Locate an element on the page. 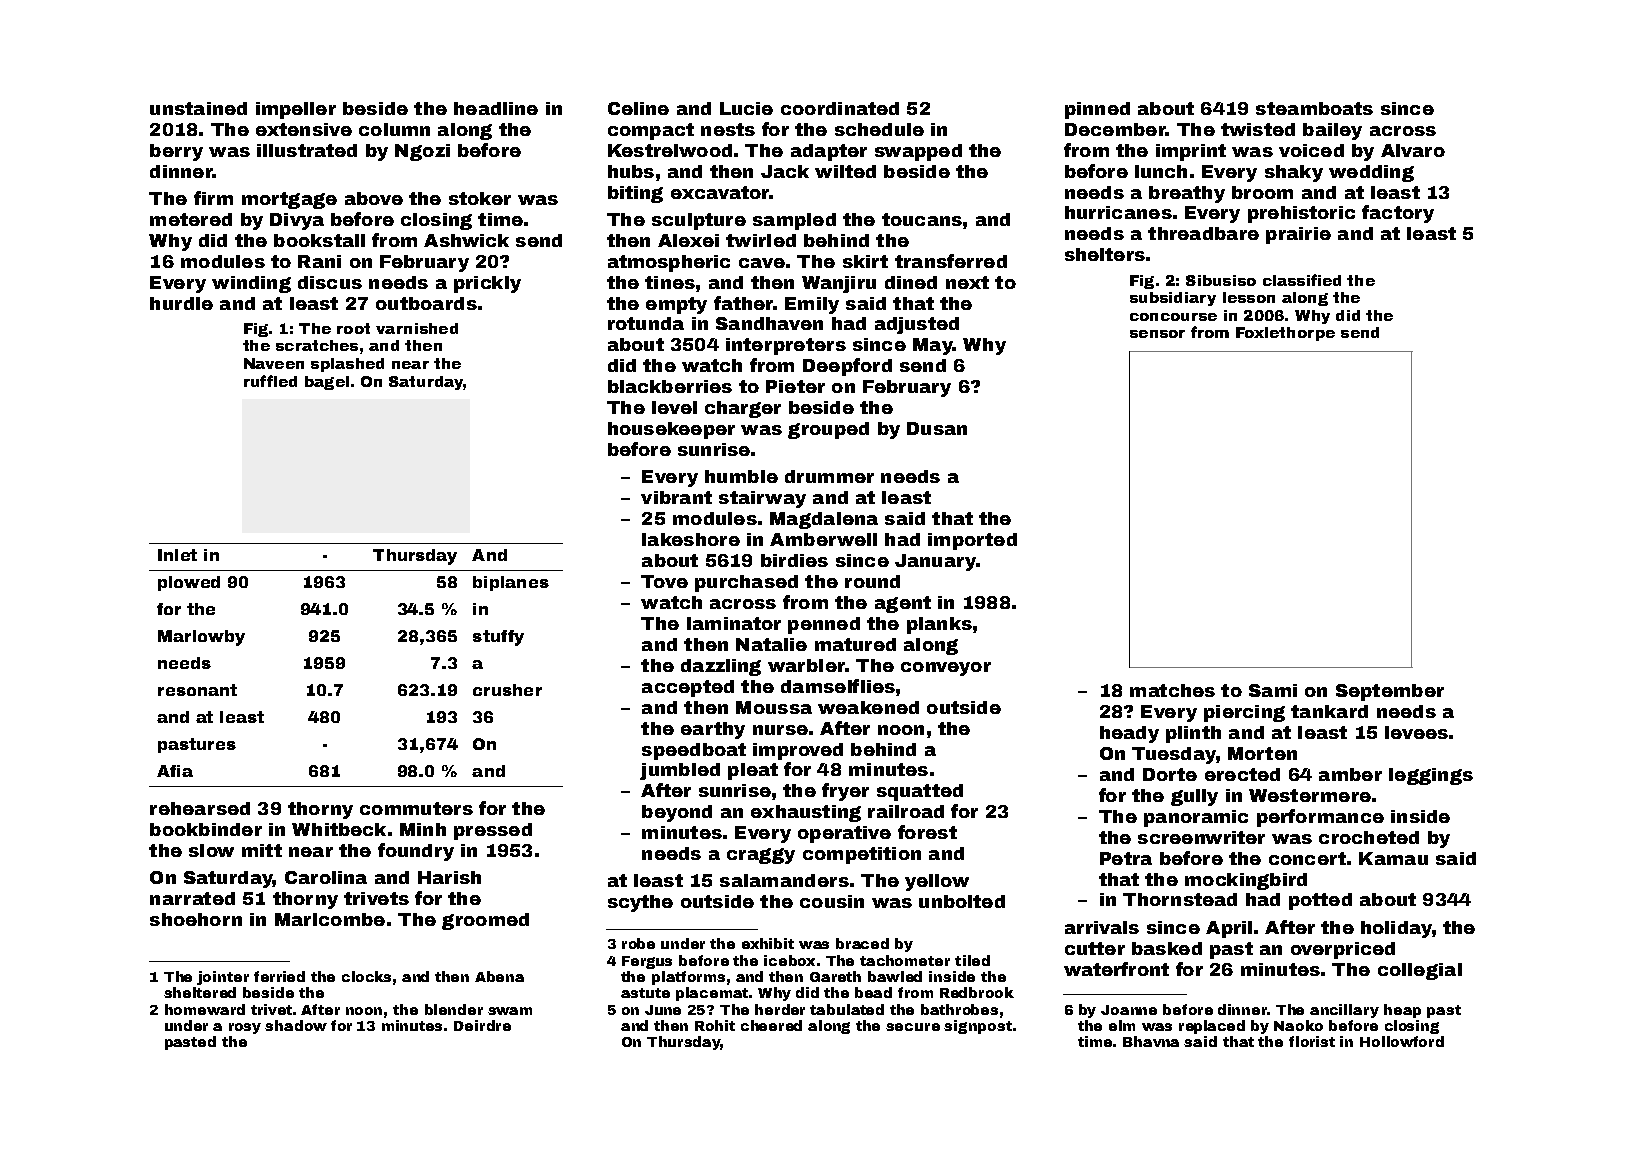  factory is located at coordinates (1398, 214).
